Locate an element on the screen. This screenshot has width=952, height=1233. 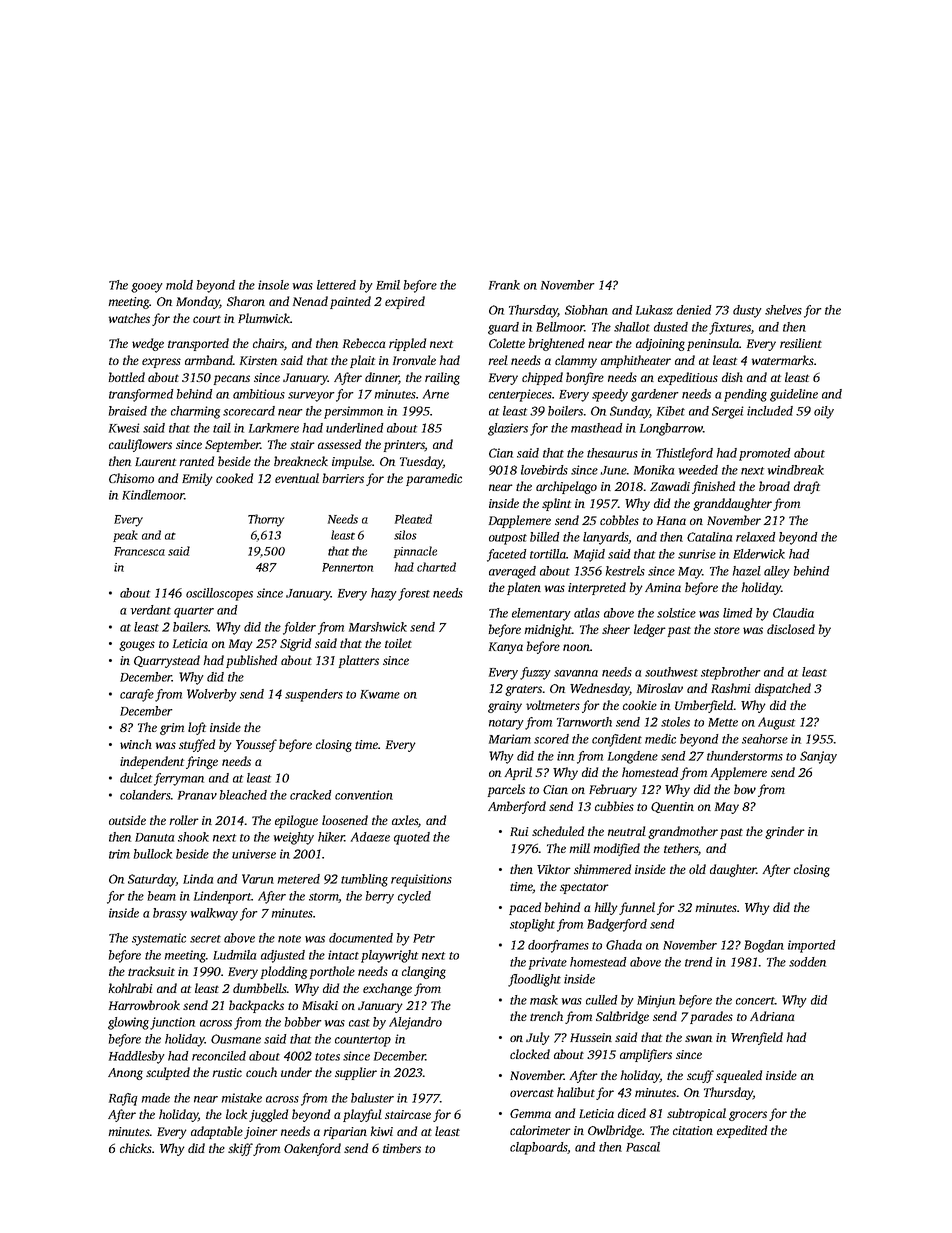
broad is located at coordinates (774, 486).
